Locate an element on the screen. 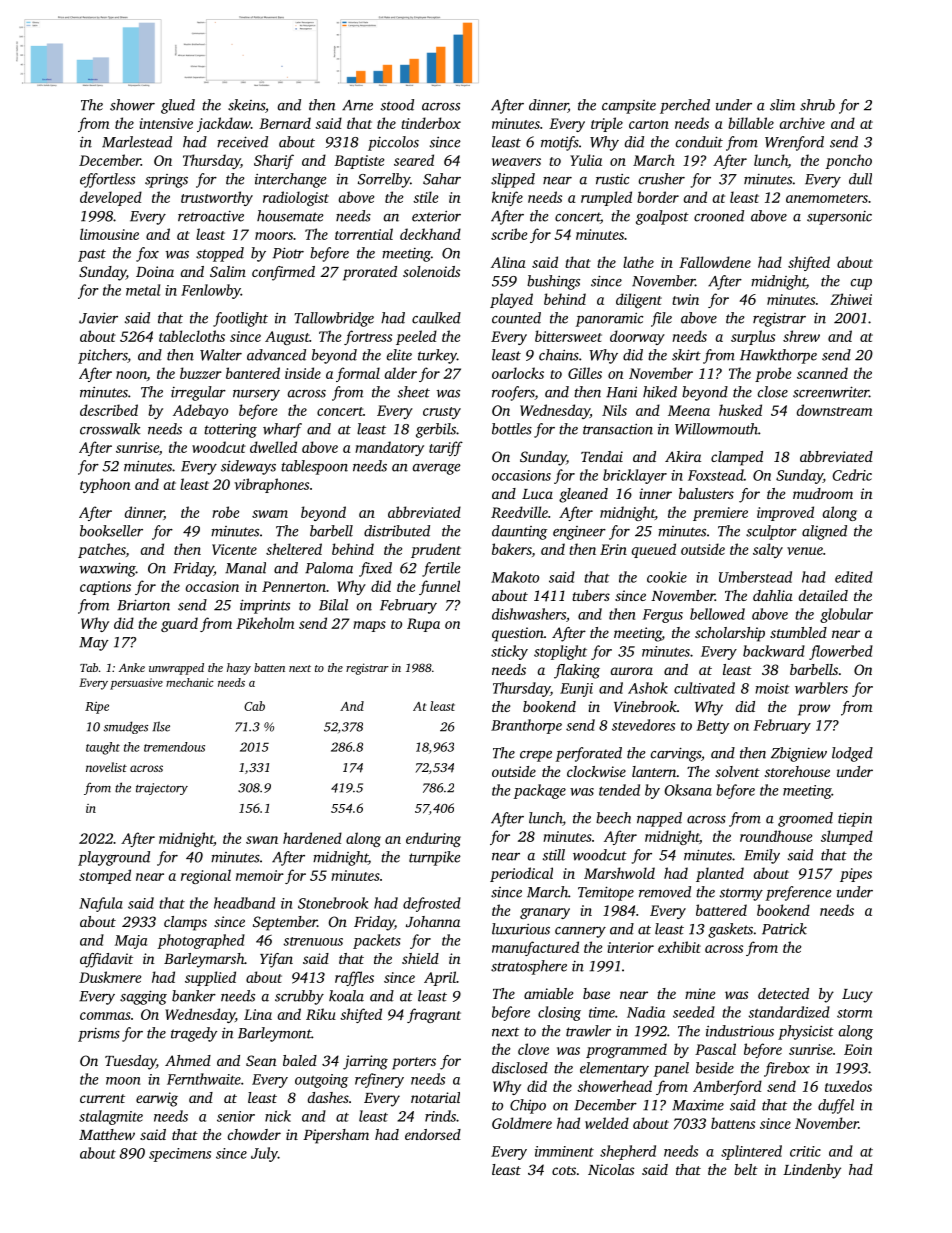  advanced is located at coordinates (276, 355).
